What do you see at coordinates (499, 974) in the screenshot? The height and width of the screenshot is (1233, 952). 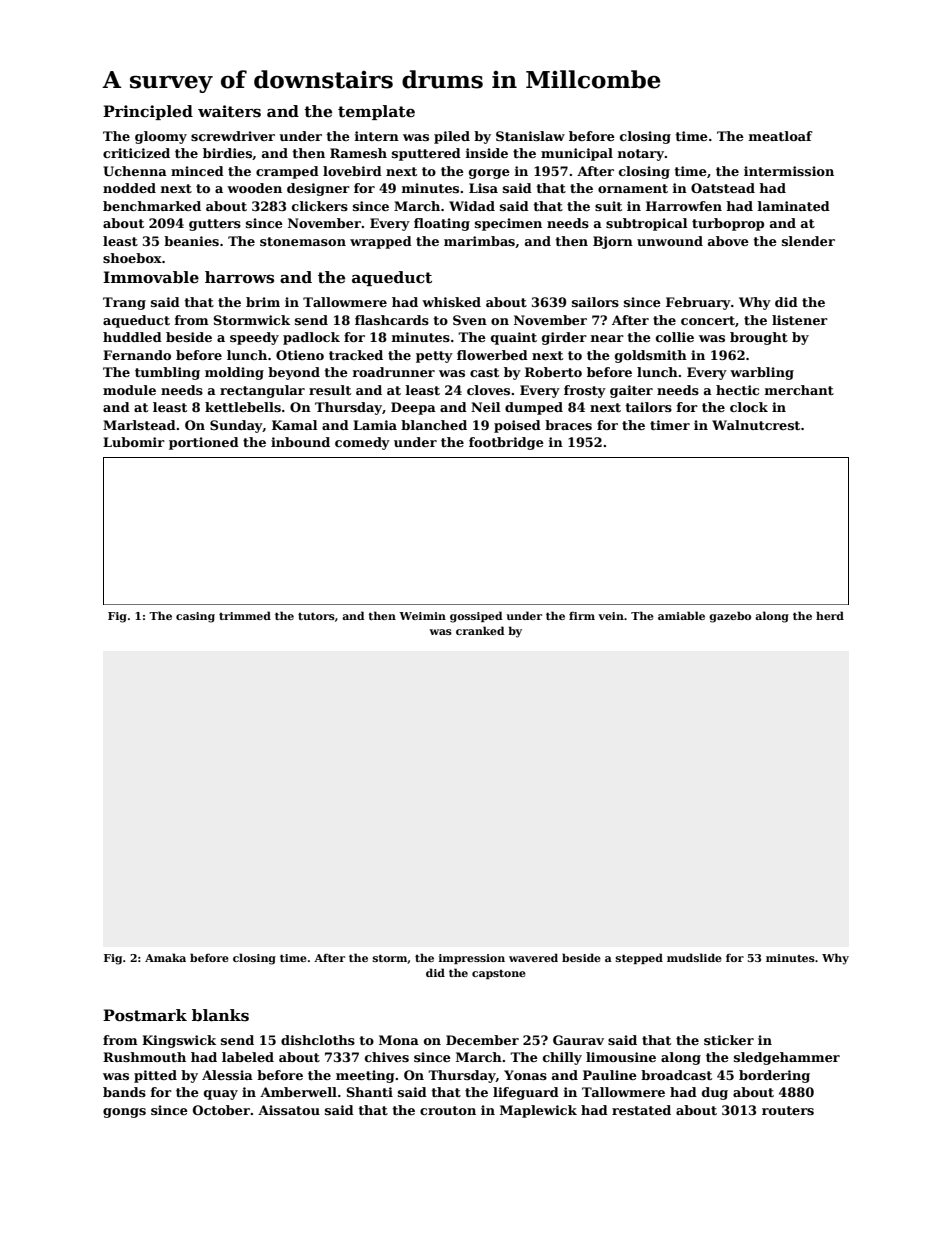 I see `capstone` at bounding box center [499, 974].
